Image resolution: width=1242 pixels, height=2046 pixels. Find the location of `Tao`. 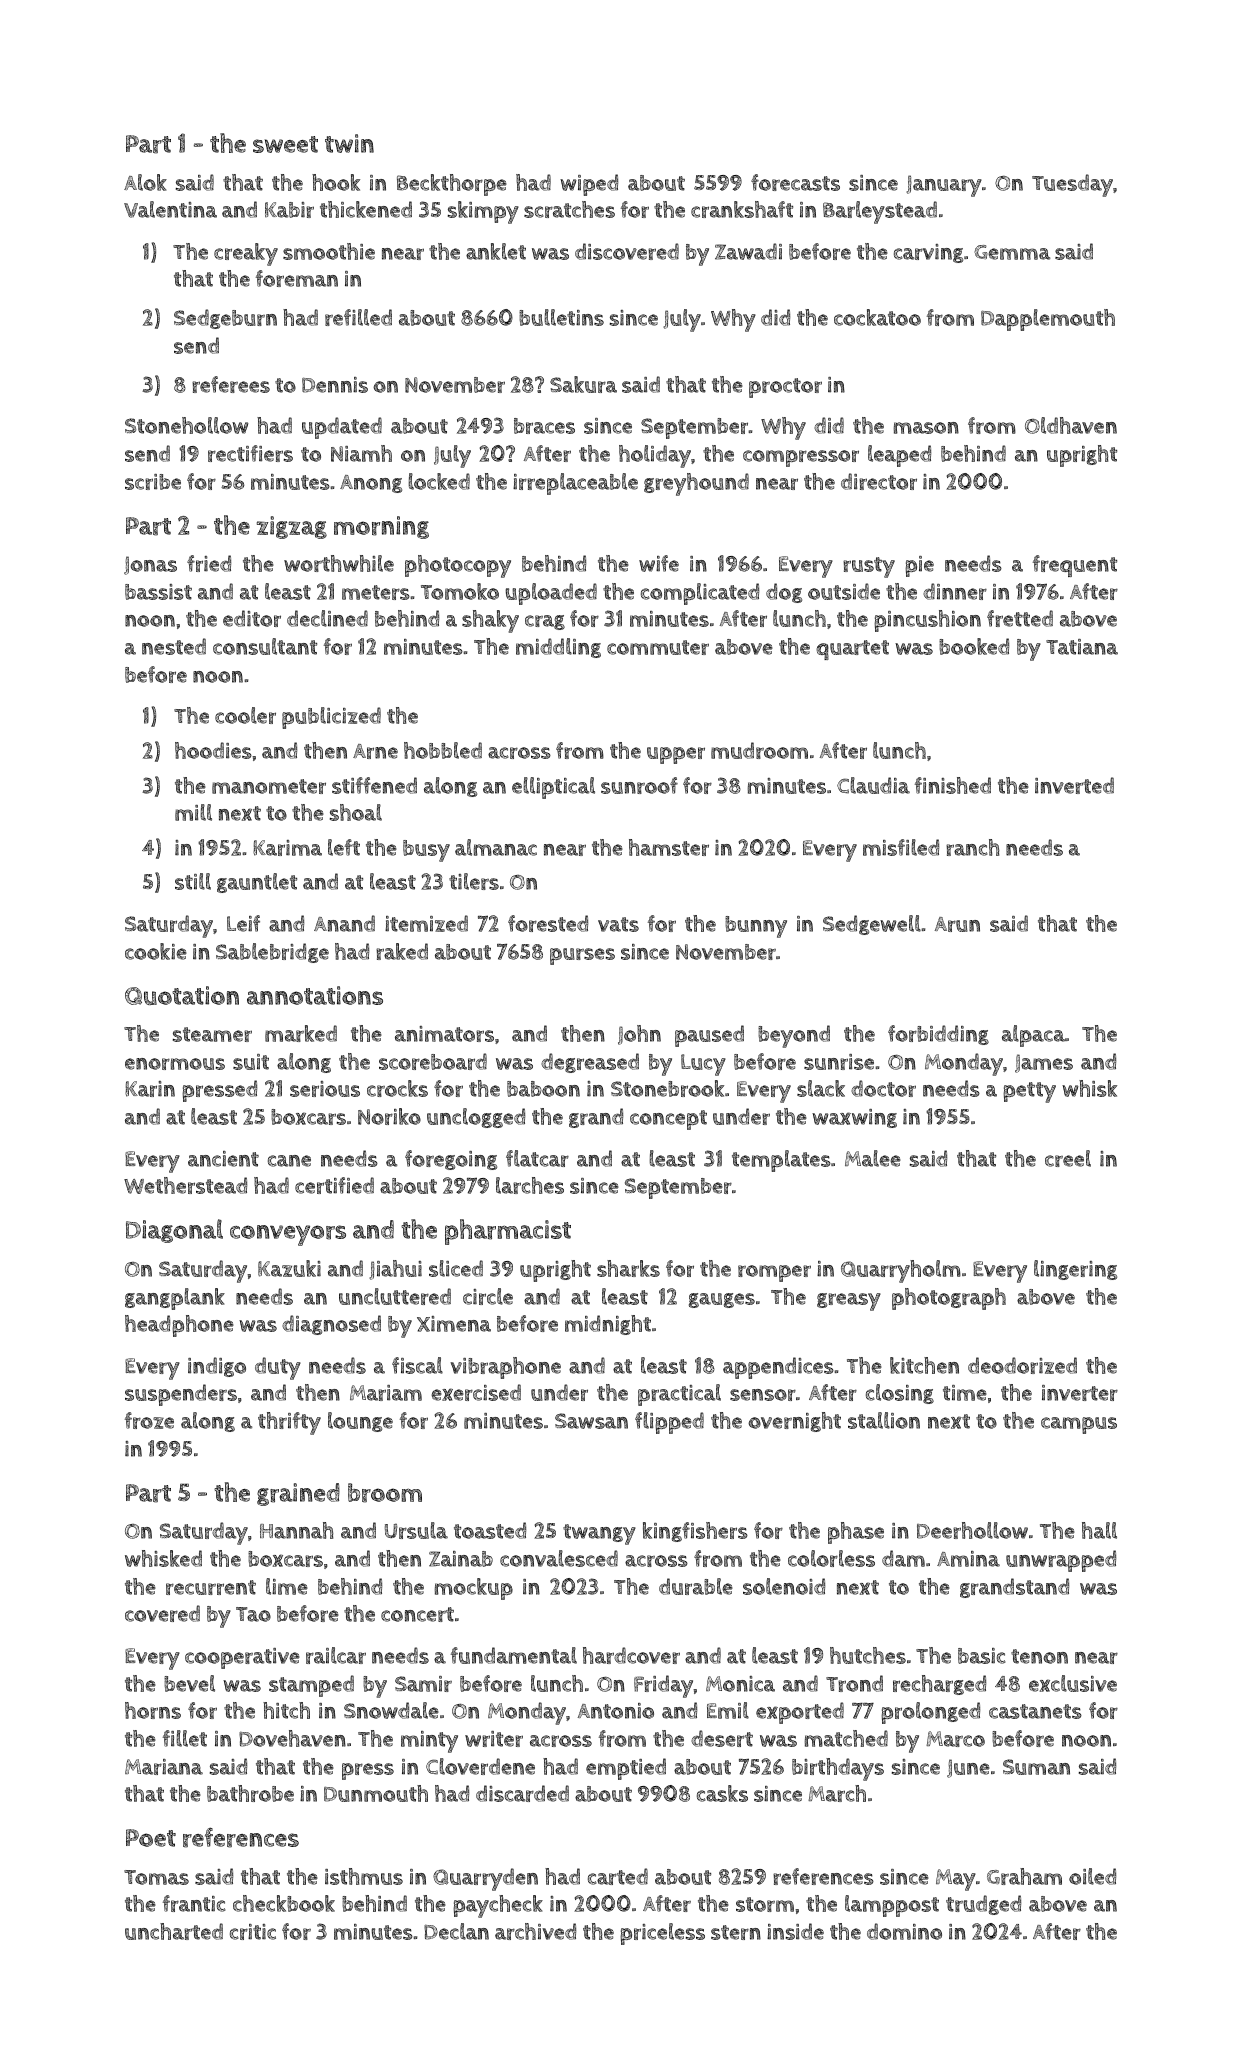

Tao is located at coordinates (253, 1614).
